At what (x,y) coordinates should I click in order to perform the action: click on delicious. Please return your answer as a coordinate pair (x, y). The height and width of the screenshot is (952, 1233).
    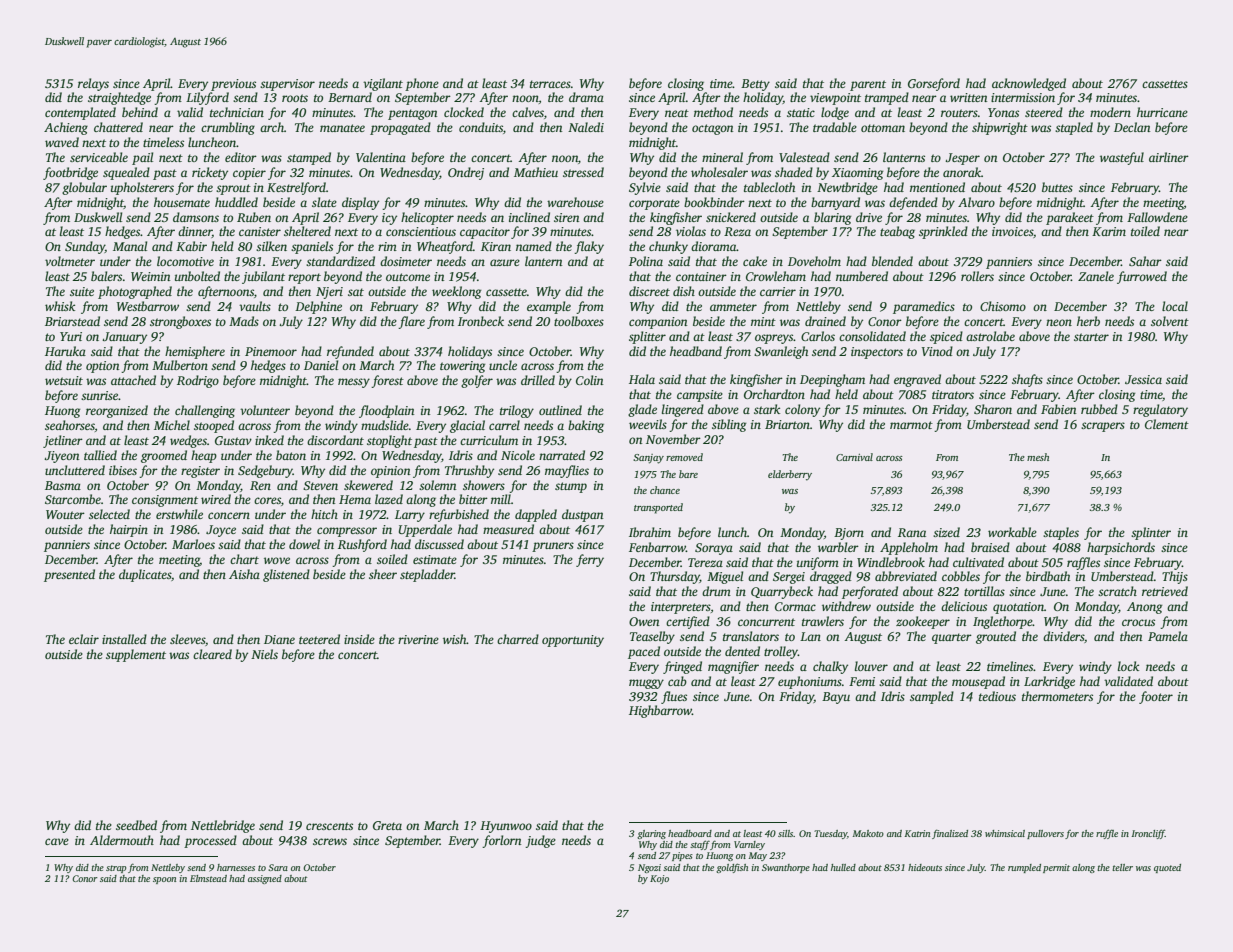
    Looking at the image, I should click on (964, 606).
